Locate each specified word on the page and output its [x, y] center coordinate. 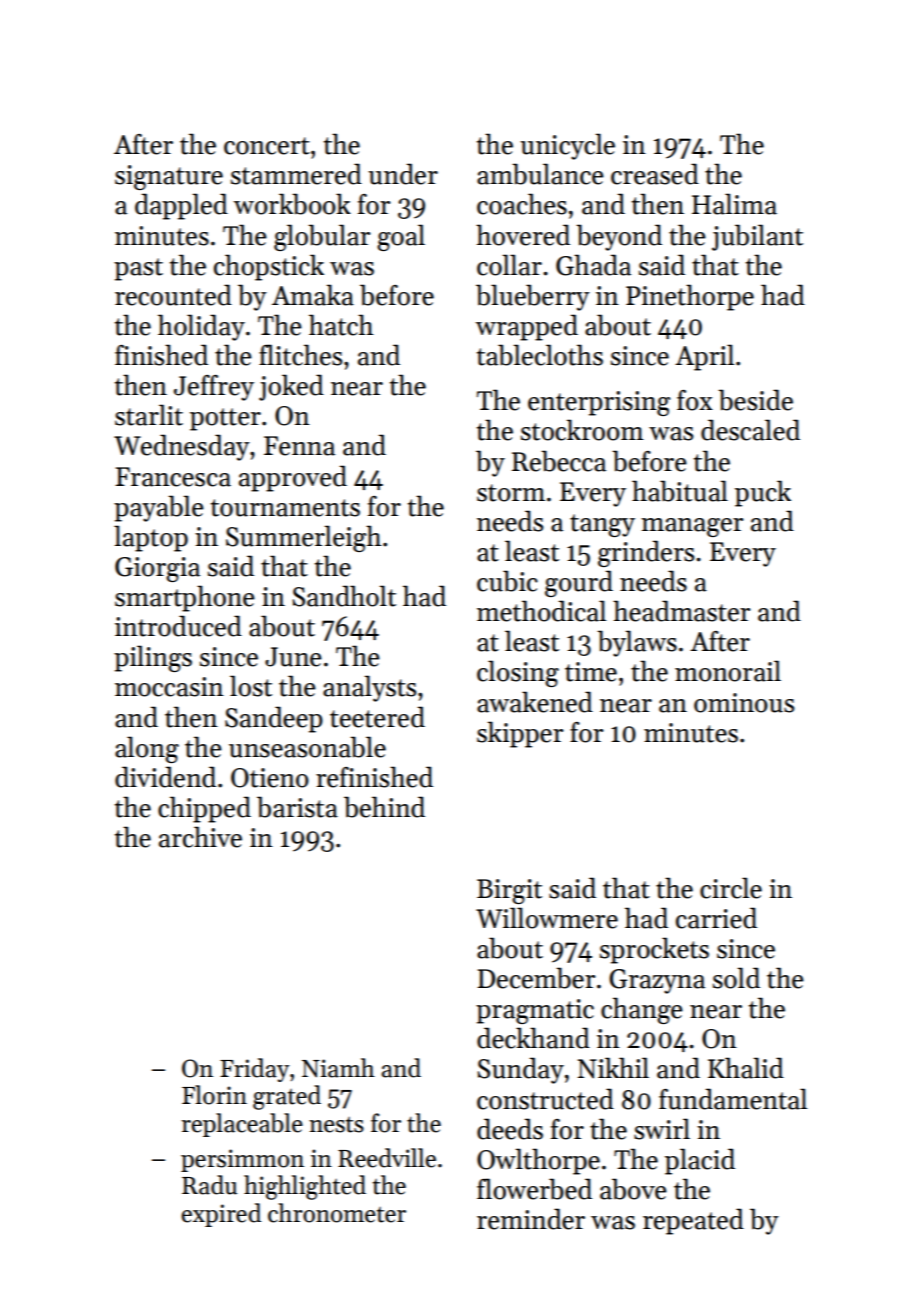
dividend [165, 777]
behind [384, 807]
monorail [728, 671]
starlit [149, 415]
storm [511, 493]
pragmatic [535, 1011]
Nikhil [613, 1068]
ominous [744, 703]
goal [401, 237]
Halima [734, 204]
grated [287, 1097]
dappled [181, 206]
